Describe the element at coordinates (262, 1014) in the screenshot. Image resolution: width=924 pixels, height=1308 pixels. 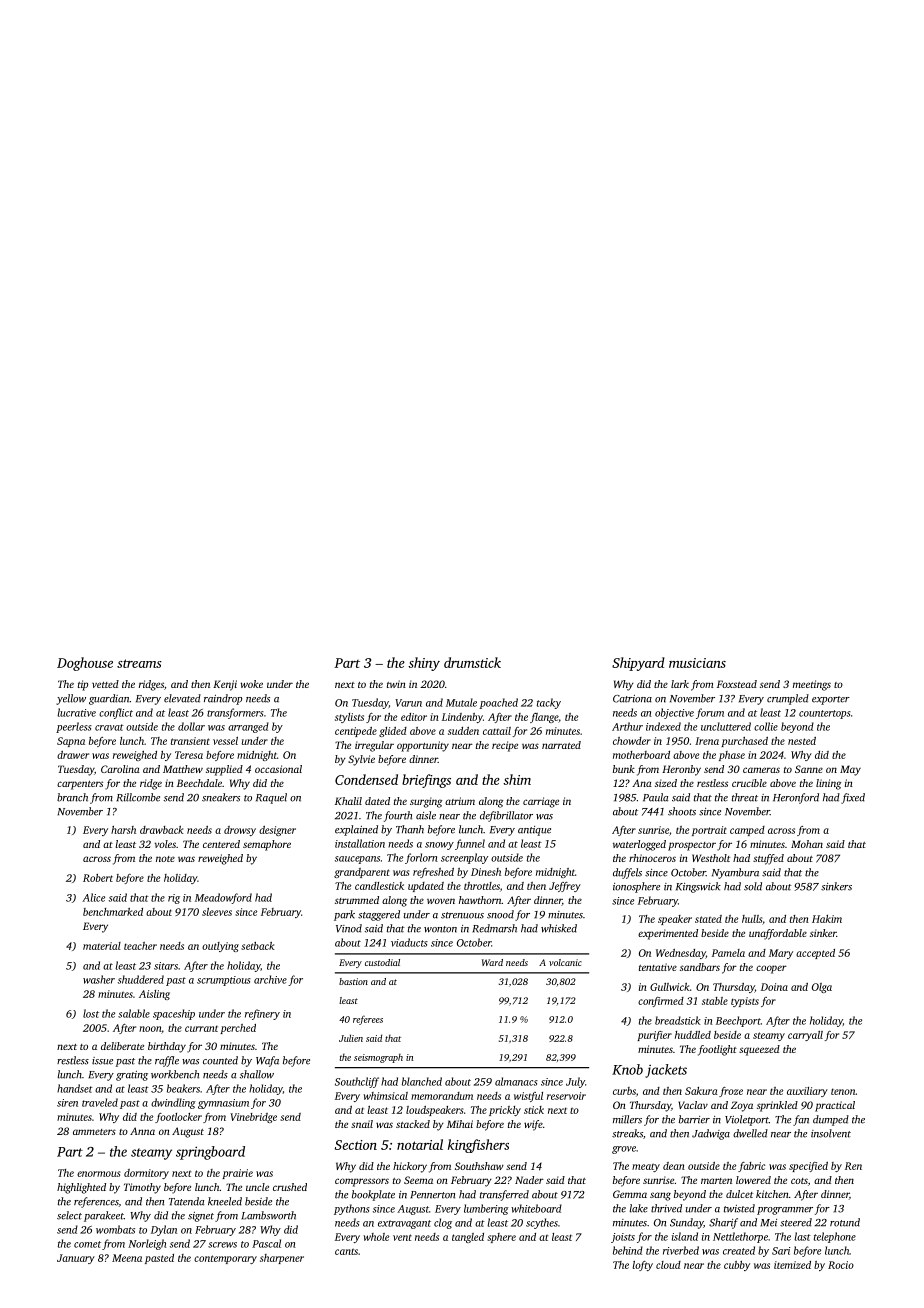
I see `refinery` at that location.
